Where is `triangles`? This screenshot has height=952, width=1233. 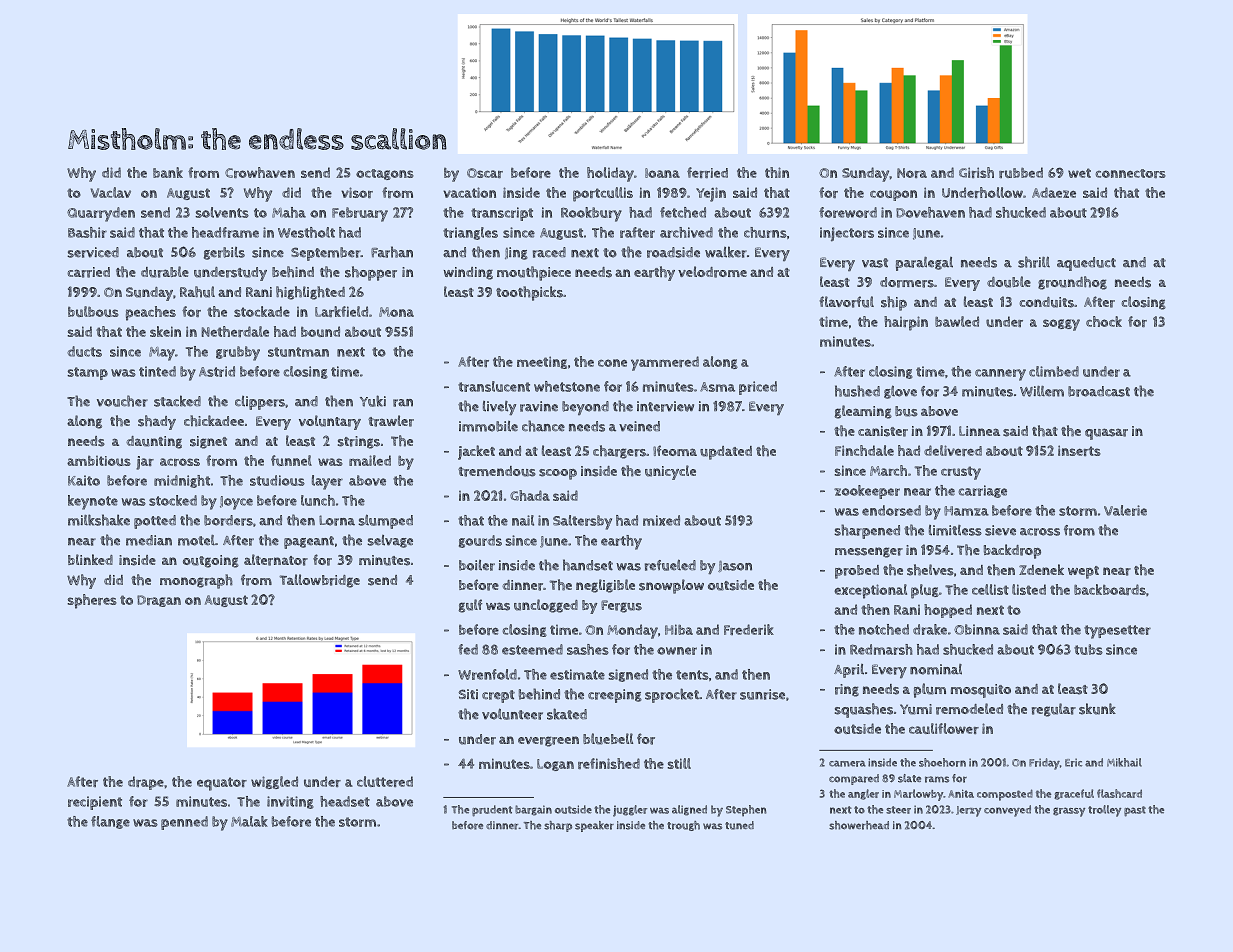 triangles is located at coordinates (470, 233).
